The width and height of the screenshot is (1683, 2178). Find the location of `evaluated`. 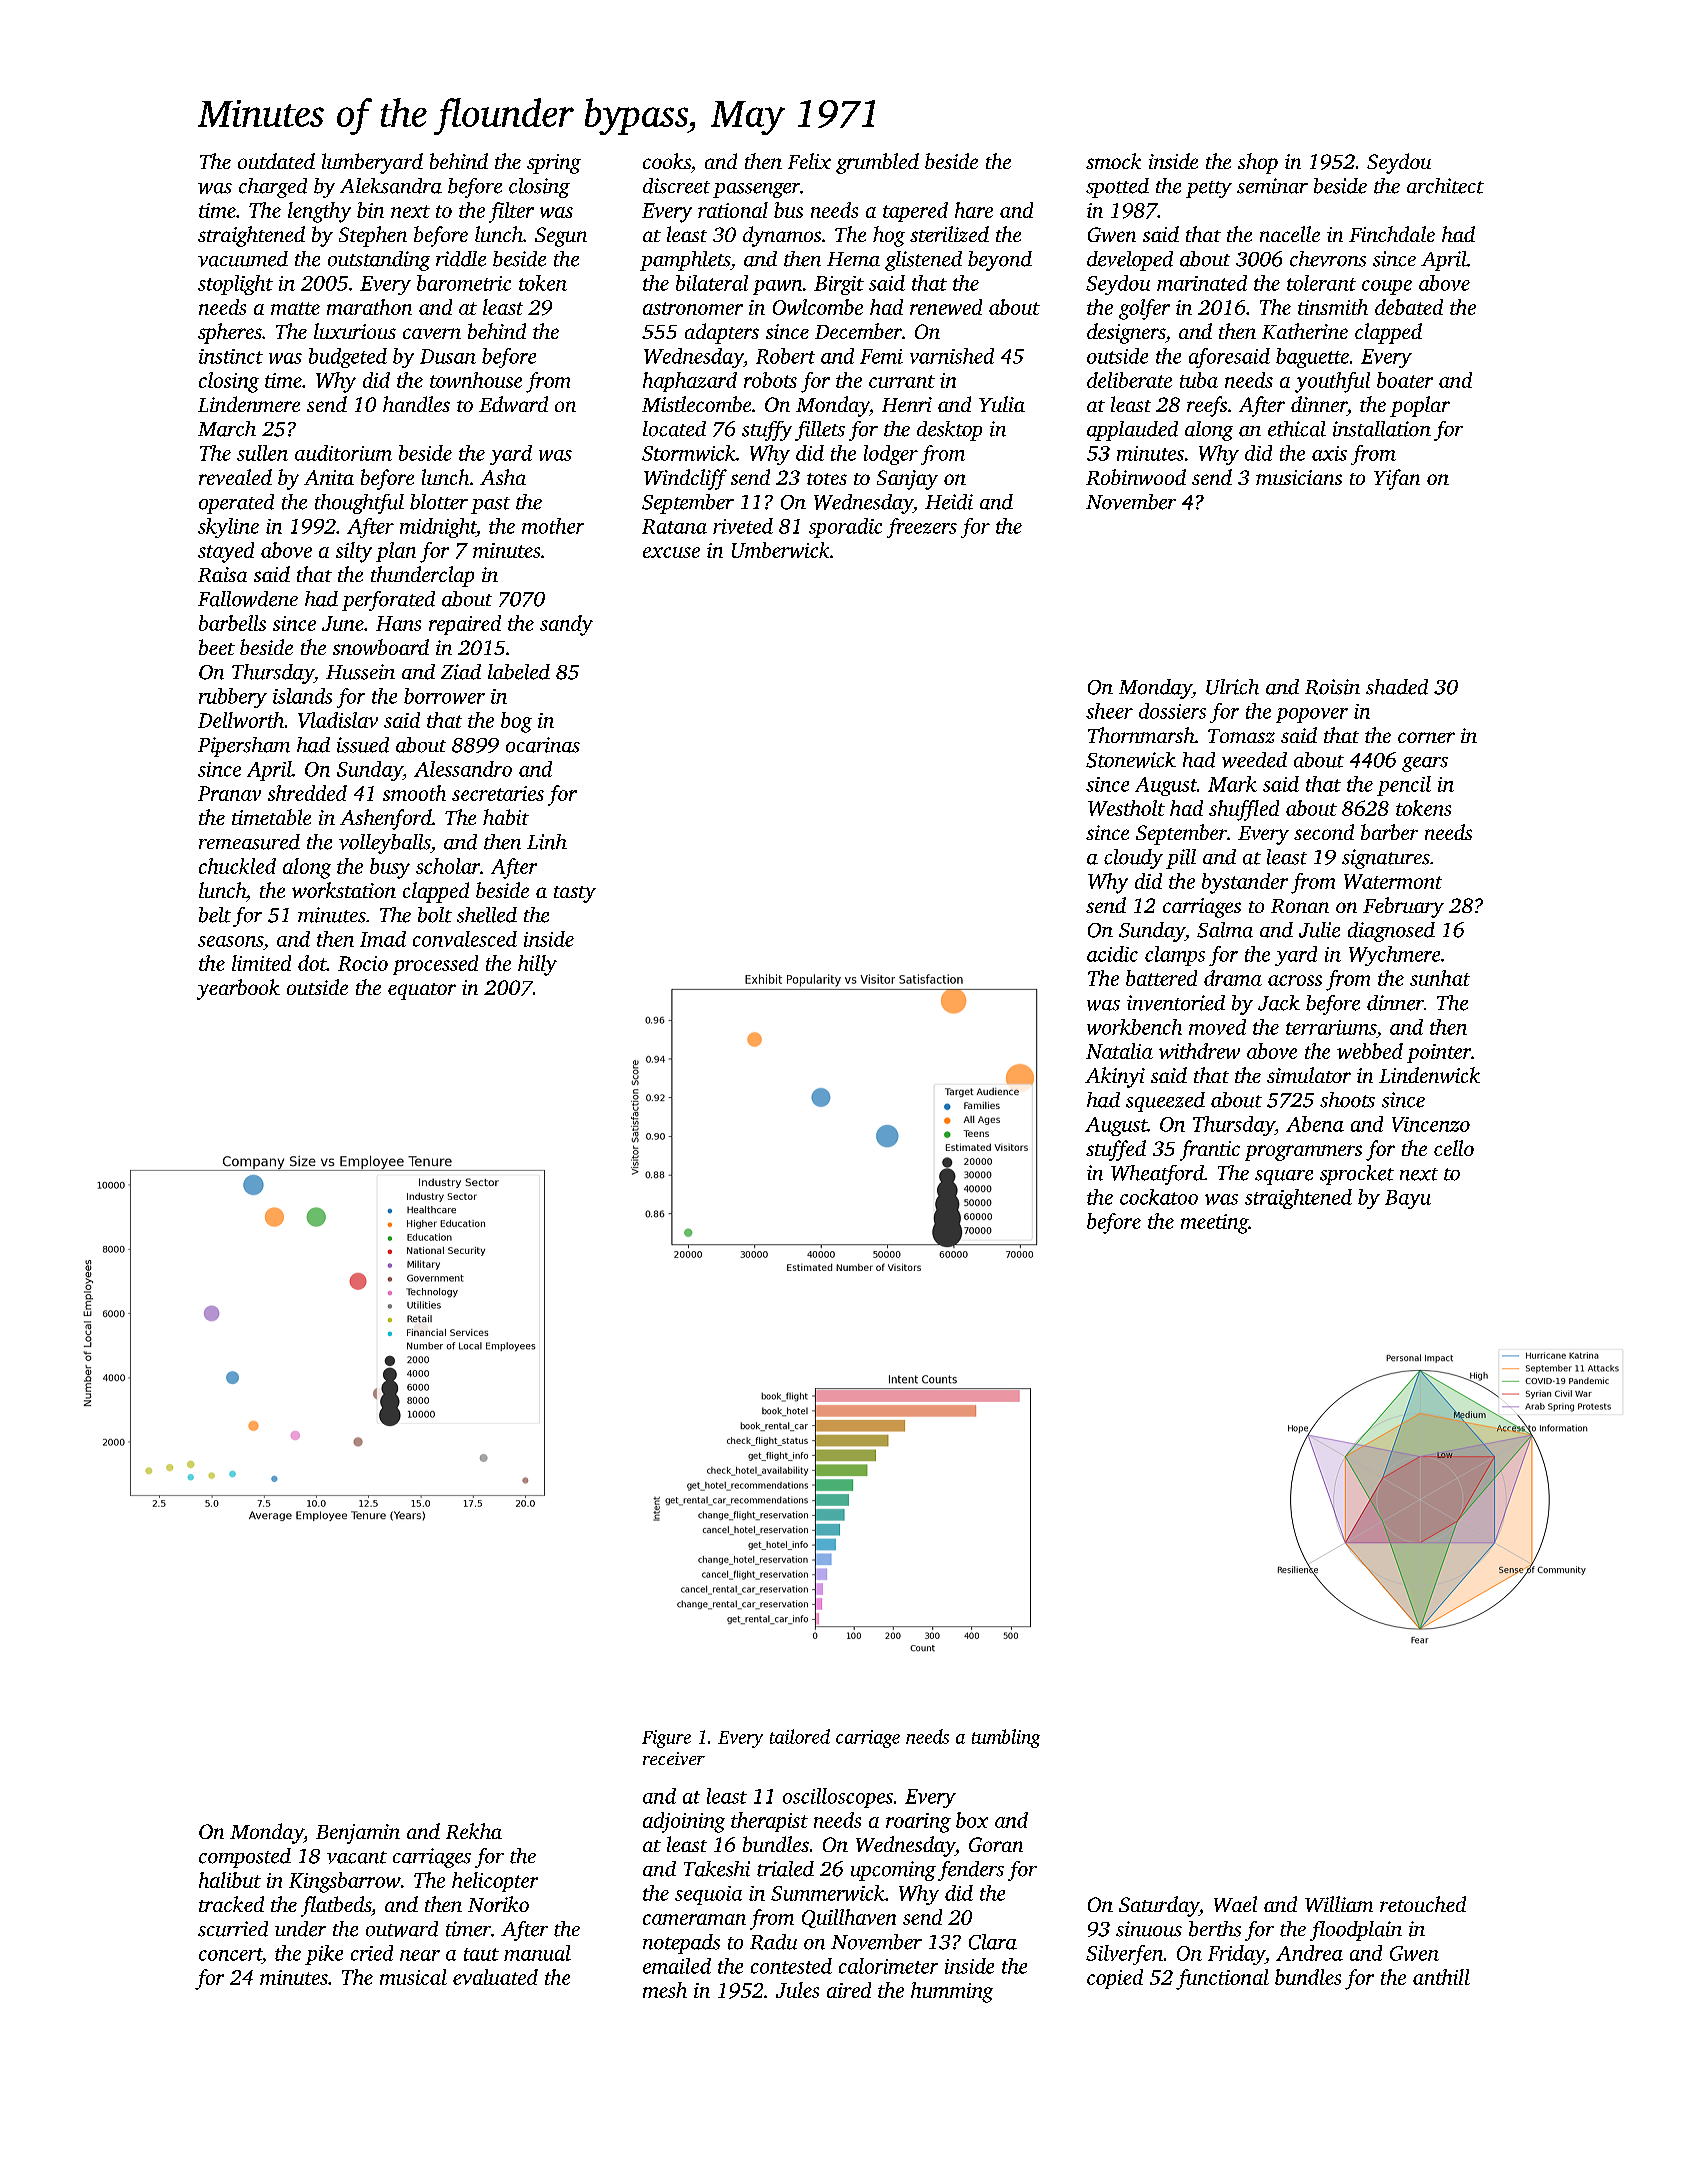

evaluated is located at coordinates (495, 1977).
